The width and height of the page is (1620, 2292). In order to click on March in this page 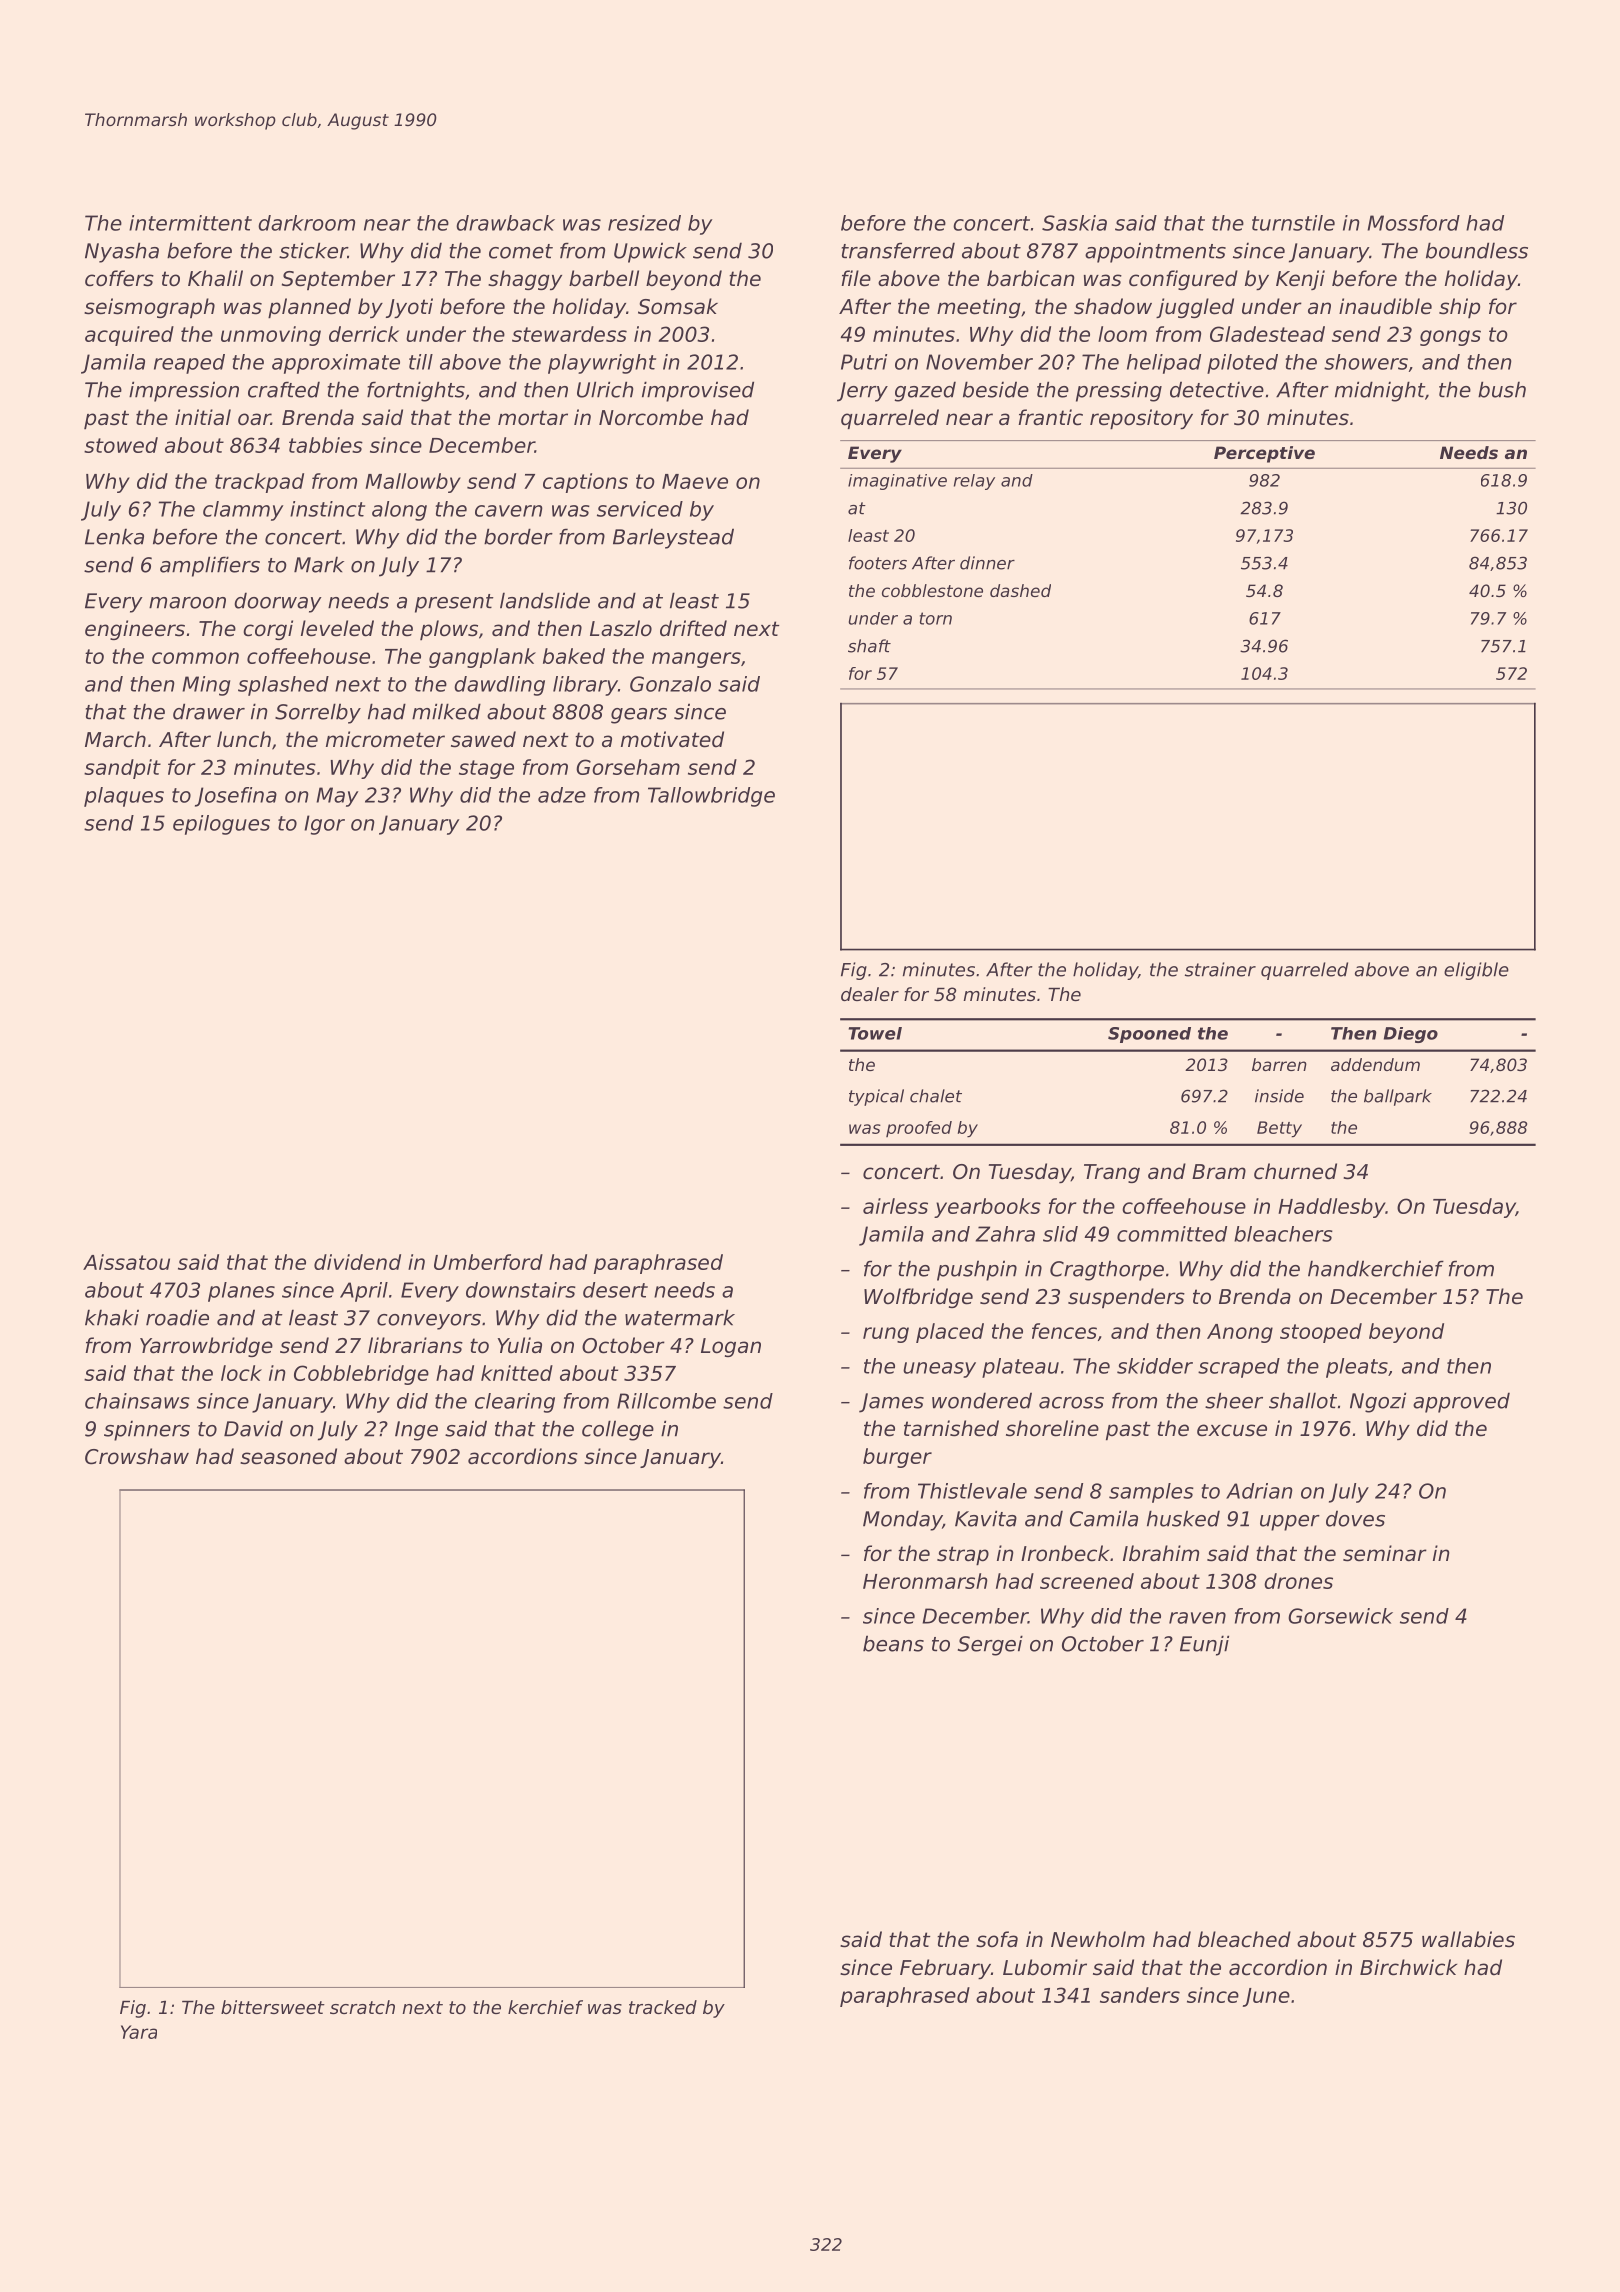, I will do `click(115, 739)`.
